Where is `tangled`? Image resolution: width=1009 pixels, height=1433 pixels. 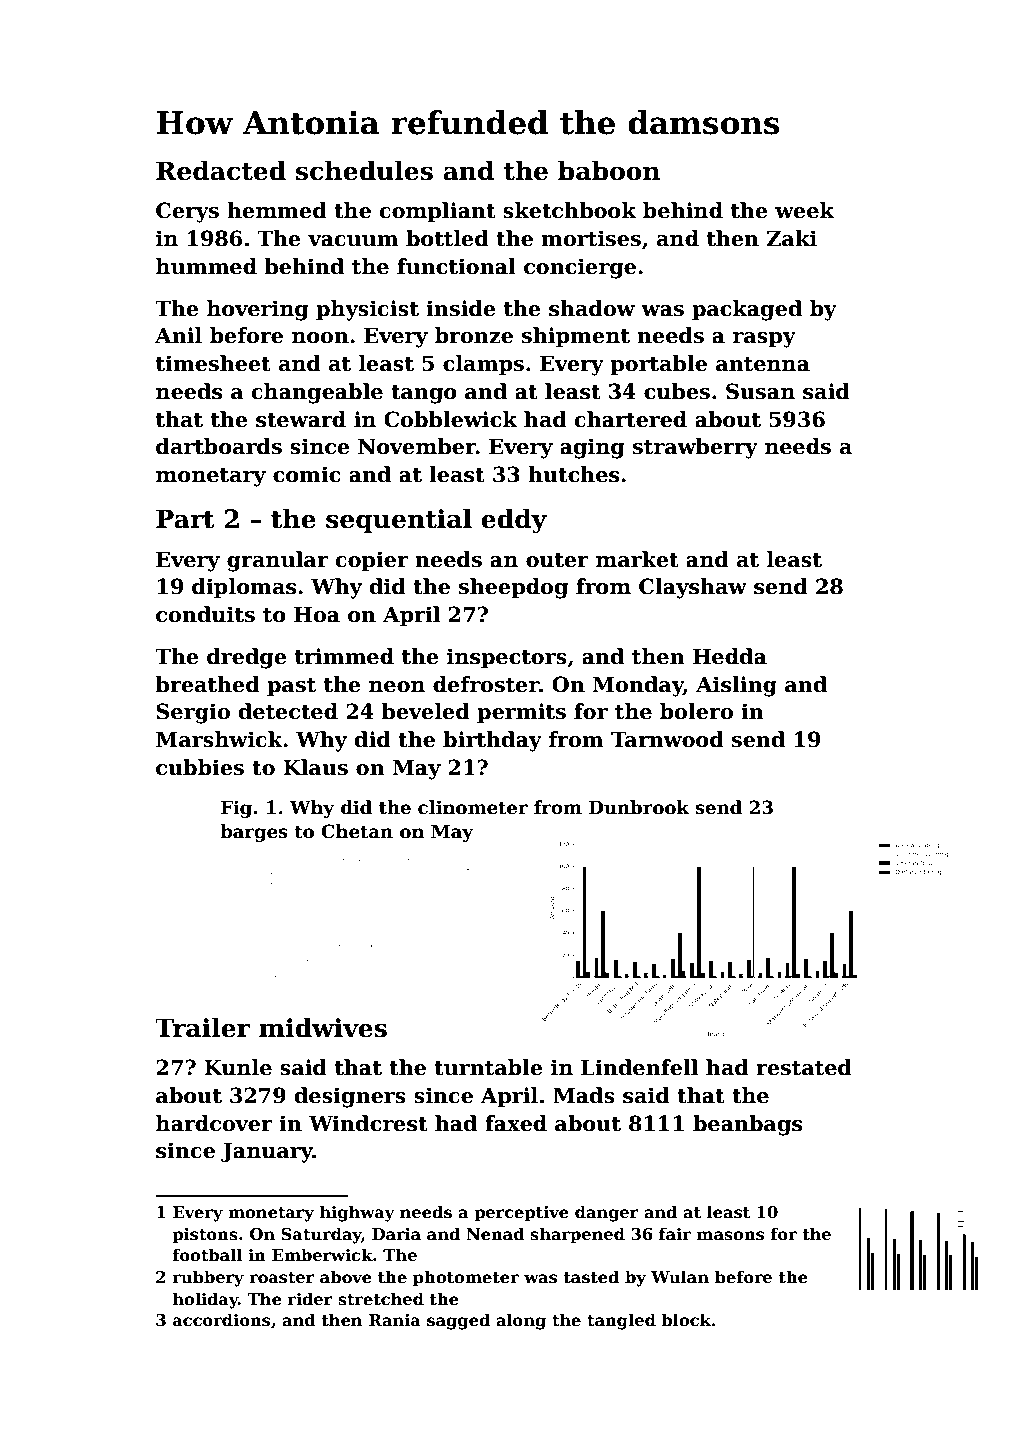
tangled is located at coordinates (621, 1321).
